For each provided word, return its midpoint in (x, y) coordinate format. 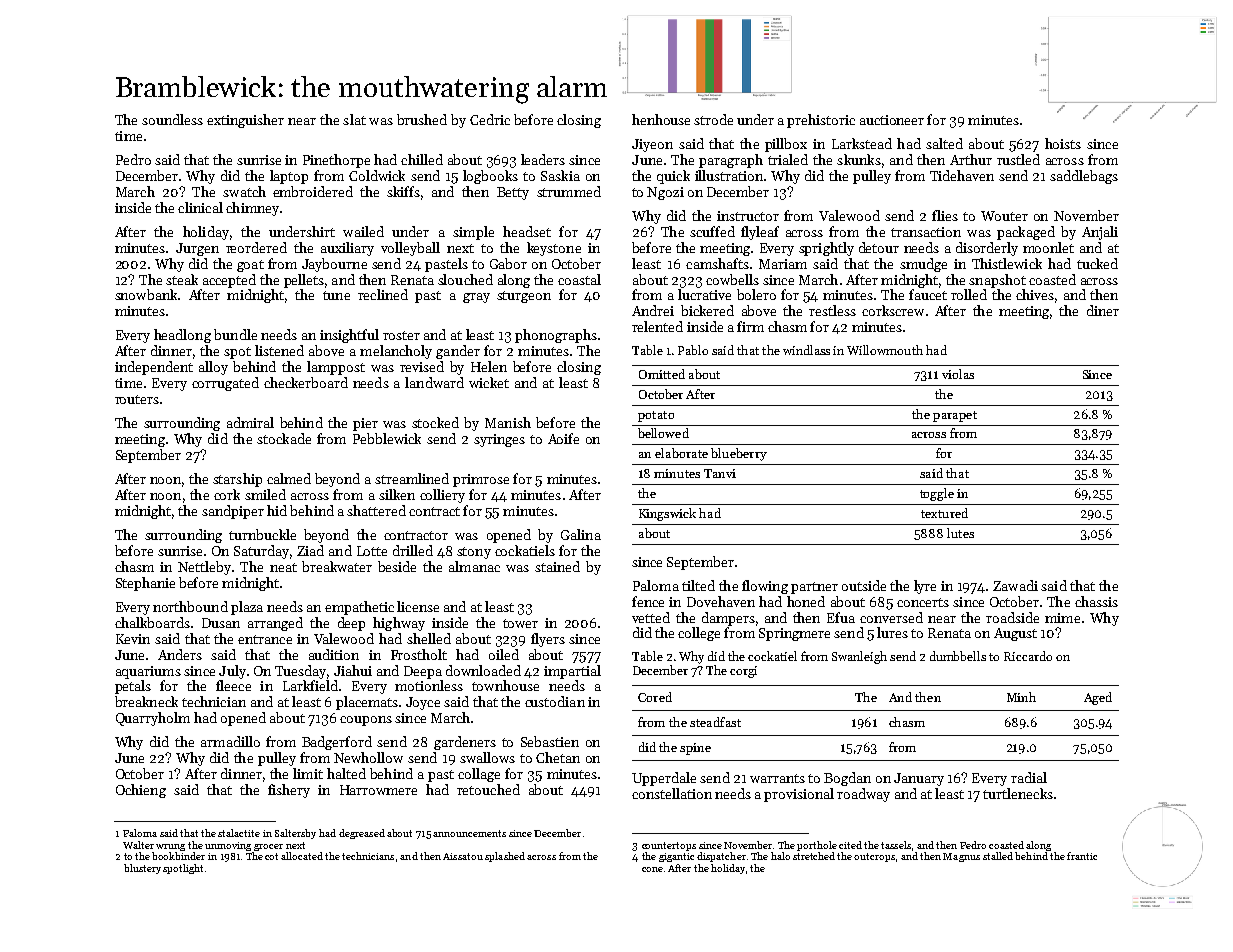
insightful (349, 336)
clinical (200, 207)
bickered (707, 310)
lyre (925, 587)
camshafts (717, 263)
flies (945, 215)
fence (648, 601)
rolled (969, 294)
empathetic (359, 608)
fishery (289, 791)
